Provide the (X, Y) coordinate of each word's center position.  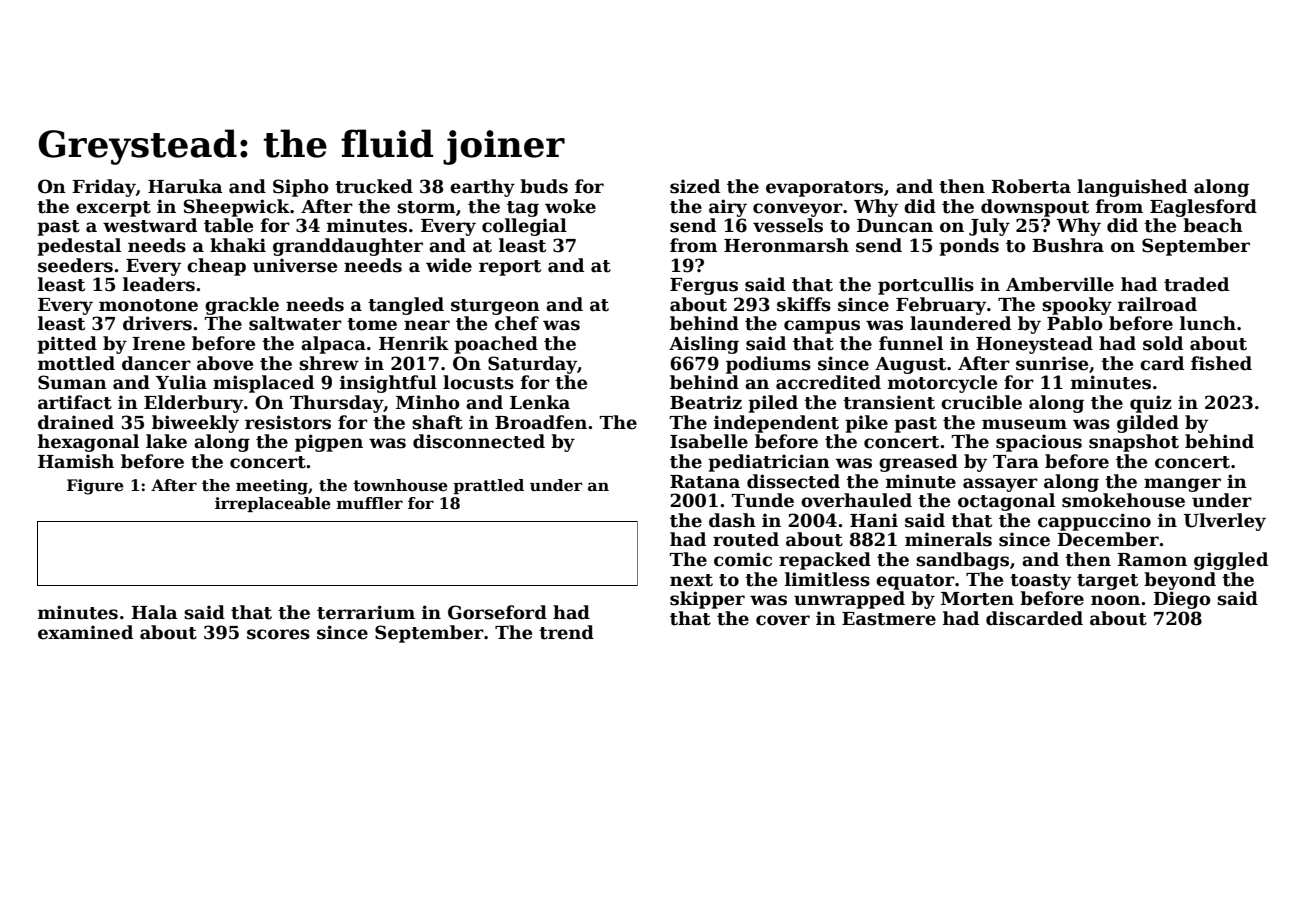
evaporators (824, 189)
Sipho (301, 188)
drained (76, 422)
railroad (1157, 304)
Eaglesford (1203, 208)
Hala (154, 612)
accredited (828, 382)
